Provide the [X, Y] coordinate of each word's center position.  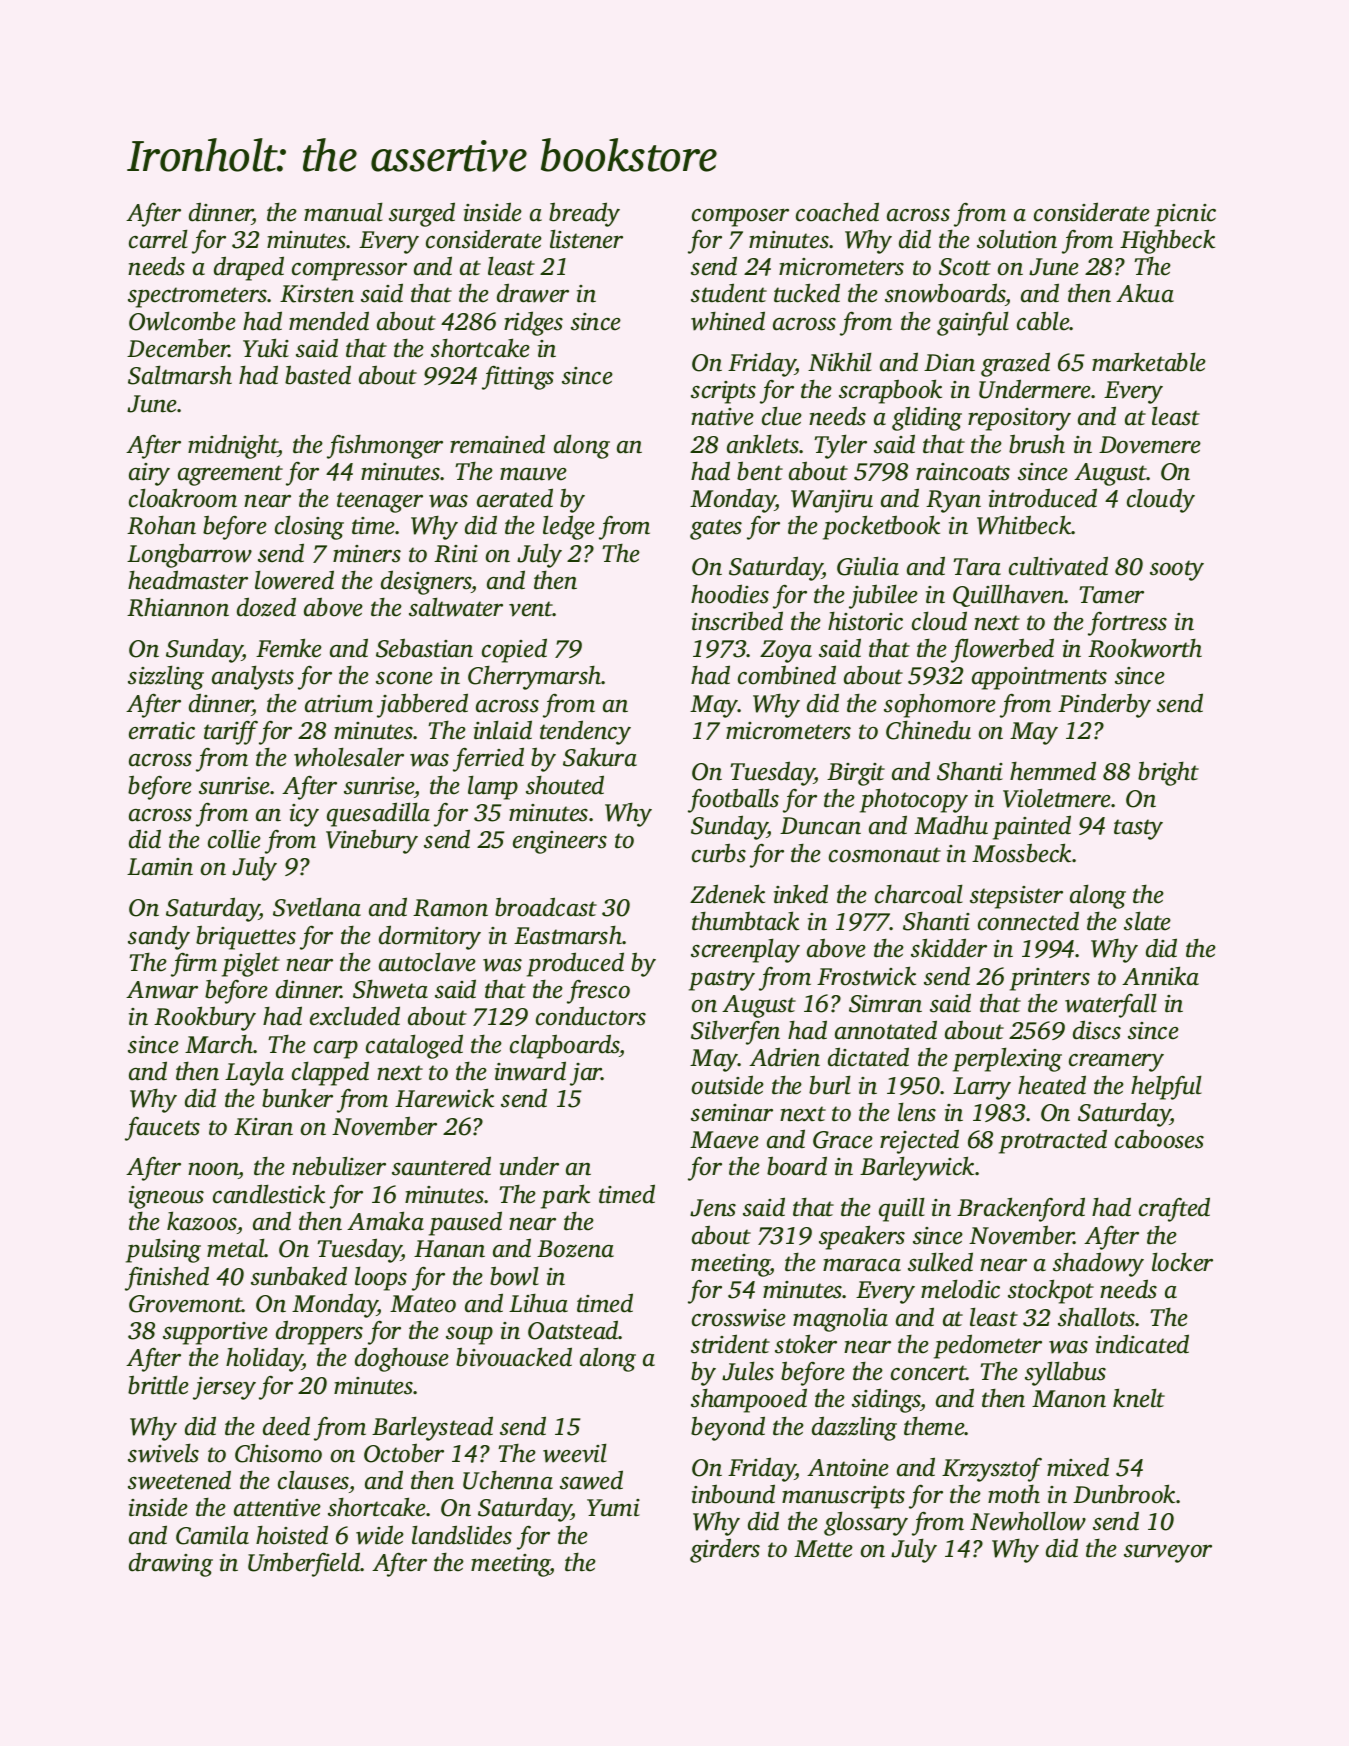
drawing [171, 1564]
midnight [233, 446]
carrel [158, 239]
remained [497, 444]
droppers [319, 1332]
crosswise [739, 1318]
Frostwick [866, 976]
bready [584, 214]
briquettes [246, 937]
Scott [965, 267]
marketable [1149, 362]
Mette [823, 1549]
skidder [949, 948]
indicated [1142, 1344]
